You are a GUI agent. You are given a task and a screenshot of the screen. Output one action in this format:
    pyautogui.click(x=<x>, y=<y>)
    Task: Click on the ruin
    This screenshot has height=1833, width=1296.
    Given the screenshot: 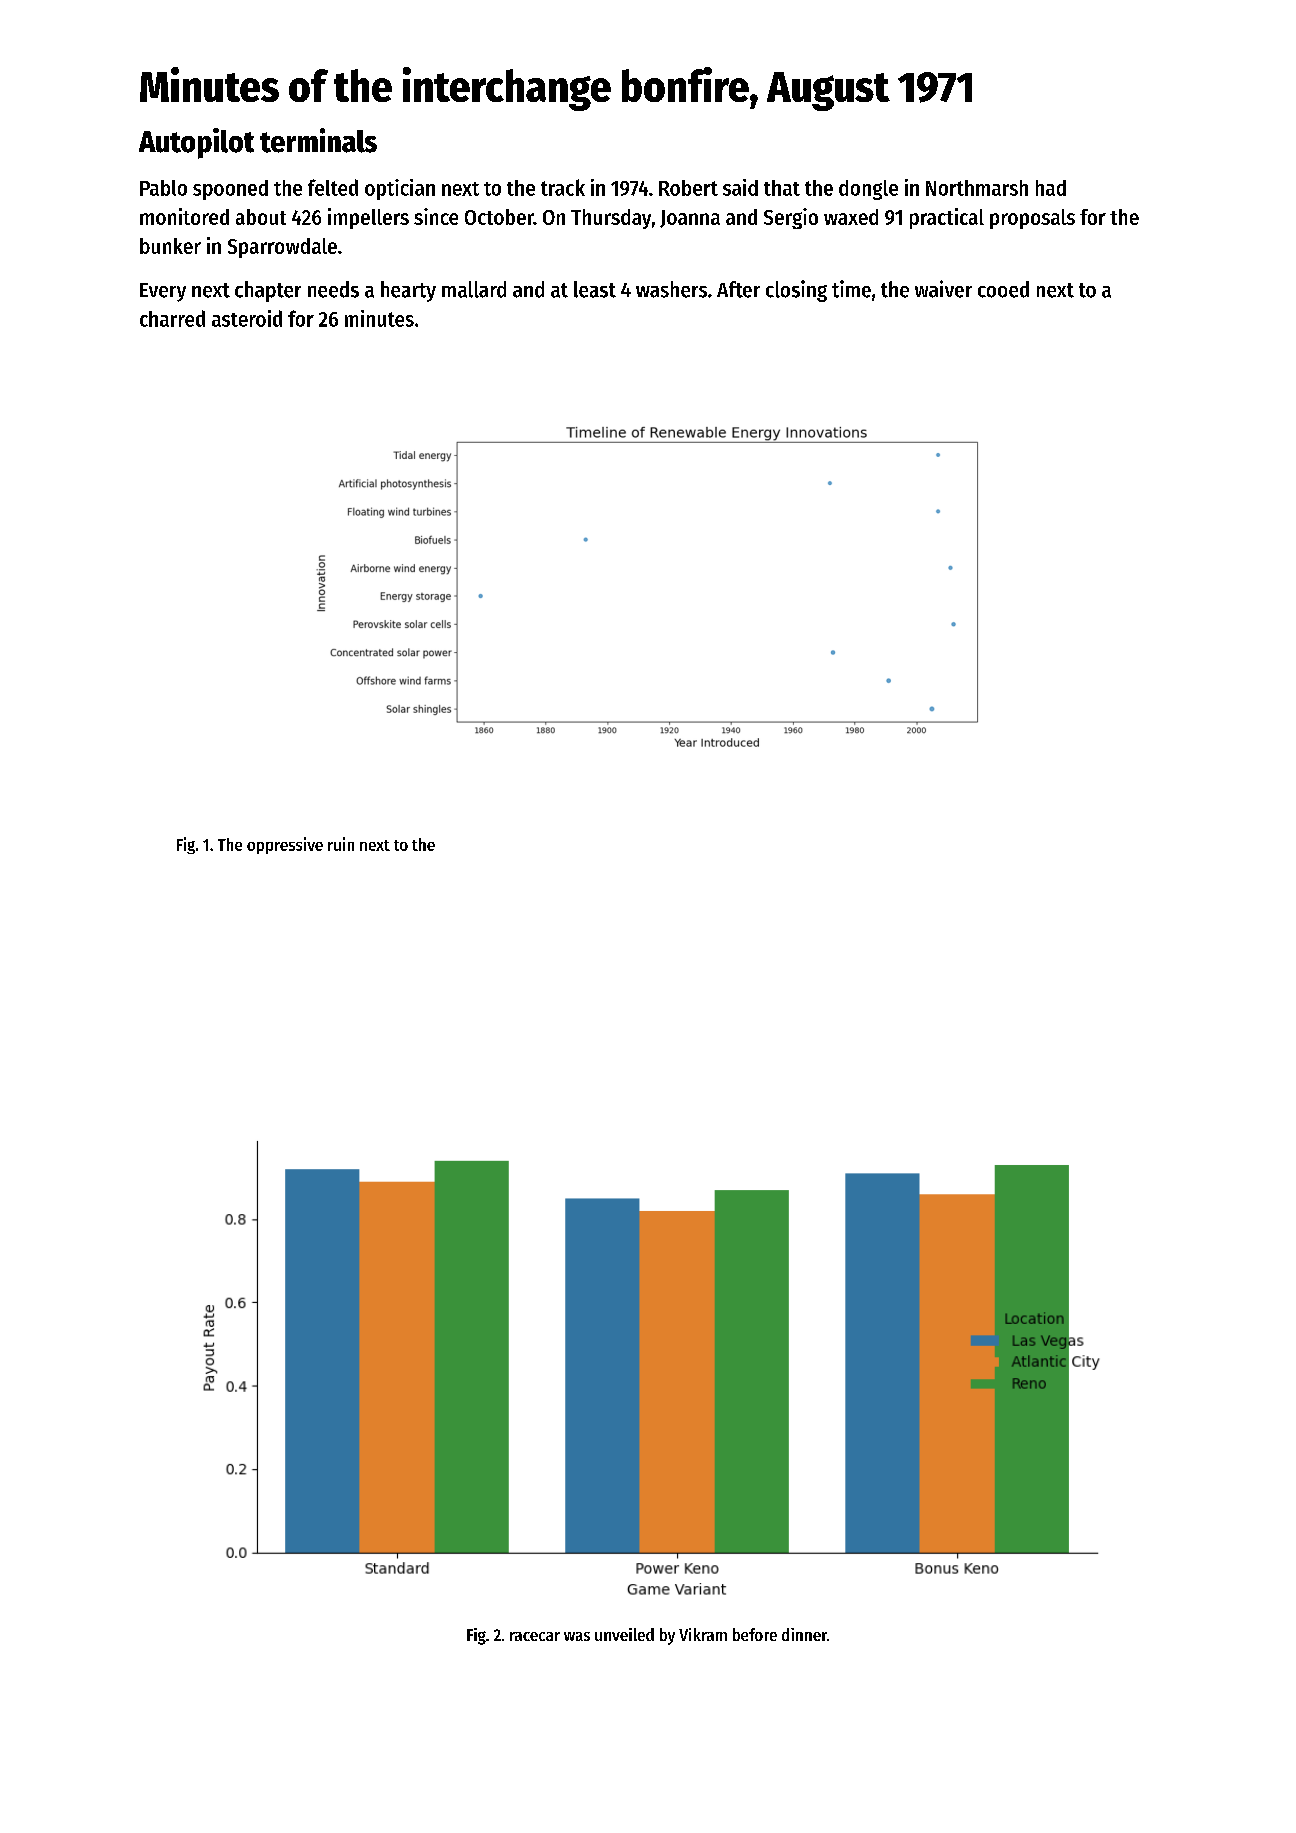 What is the action you would take?
    pyautogui.click(x=341, y=844)
